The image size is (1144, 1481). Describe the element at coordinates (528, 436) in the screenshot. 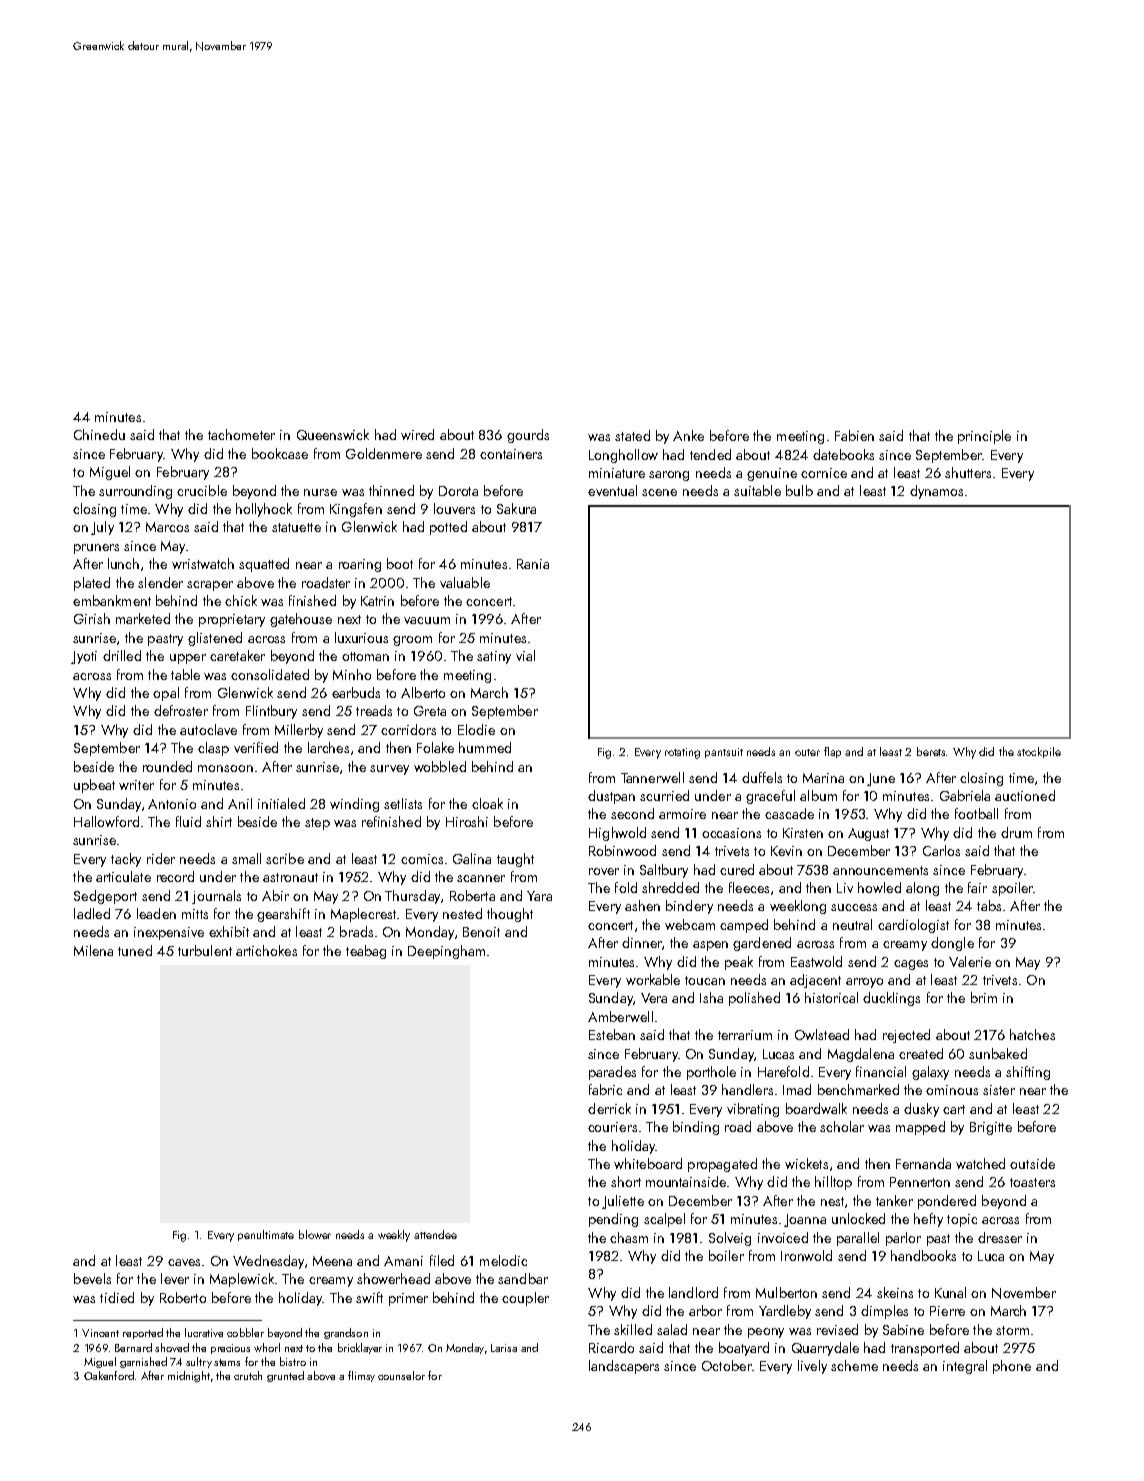

I see `gourds` at that location.
